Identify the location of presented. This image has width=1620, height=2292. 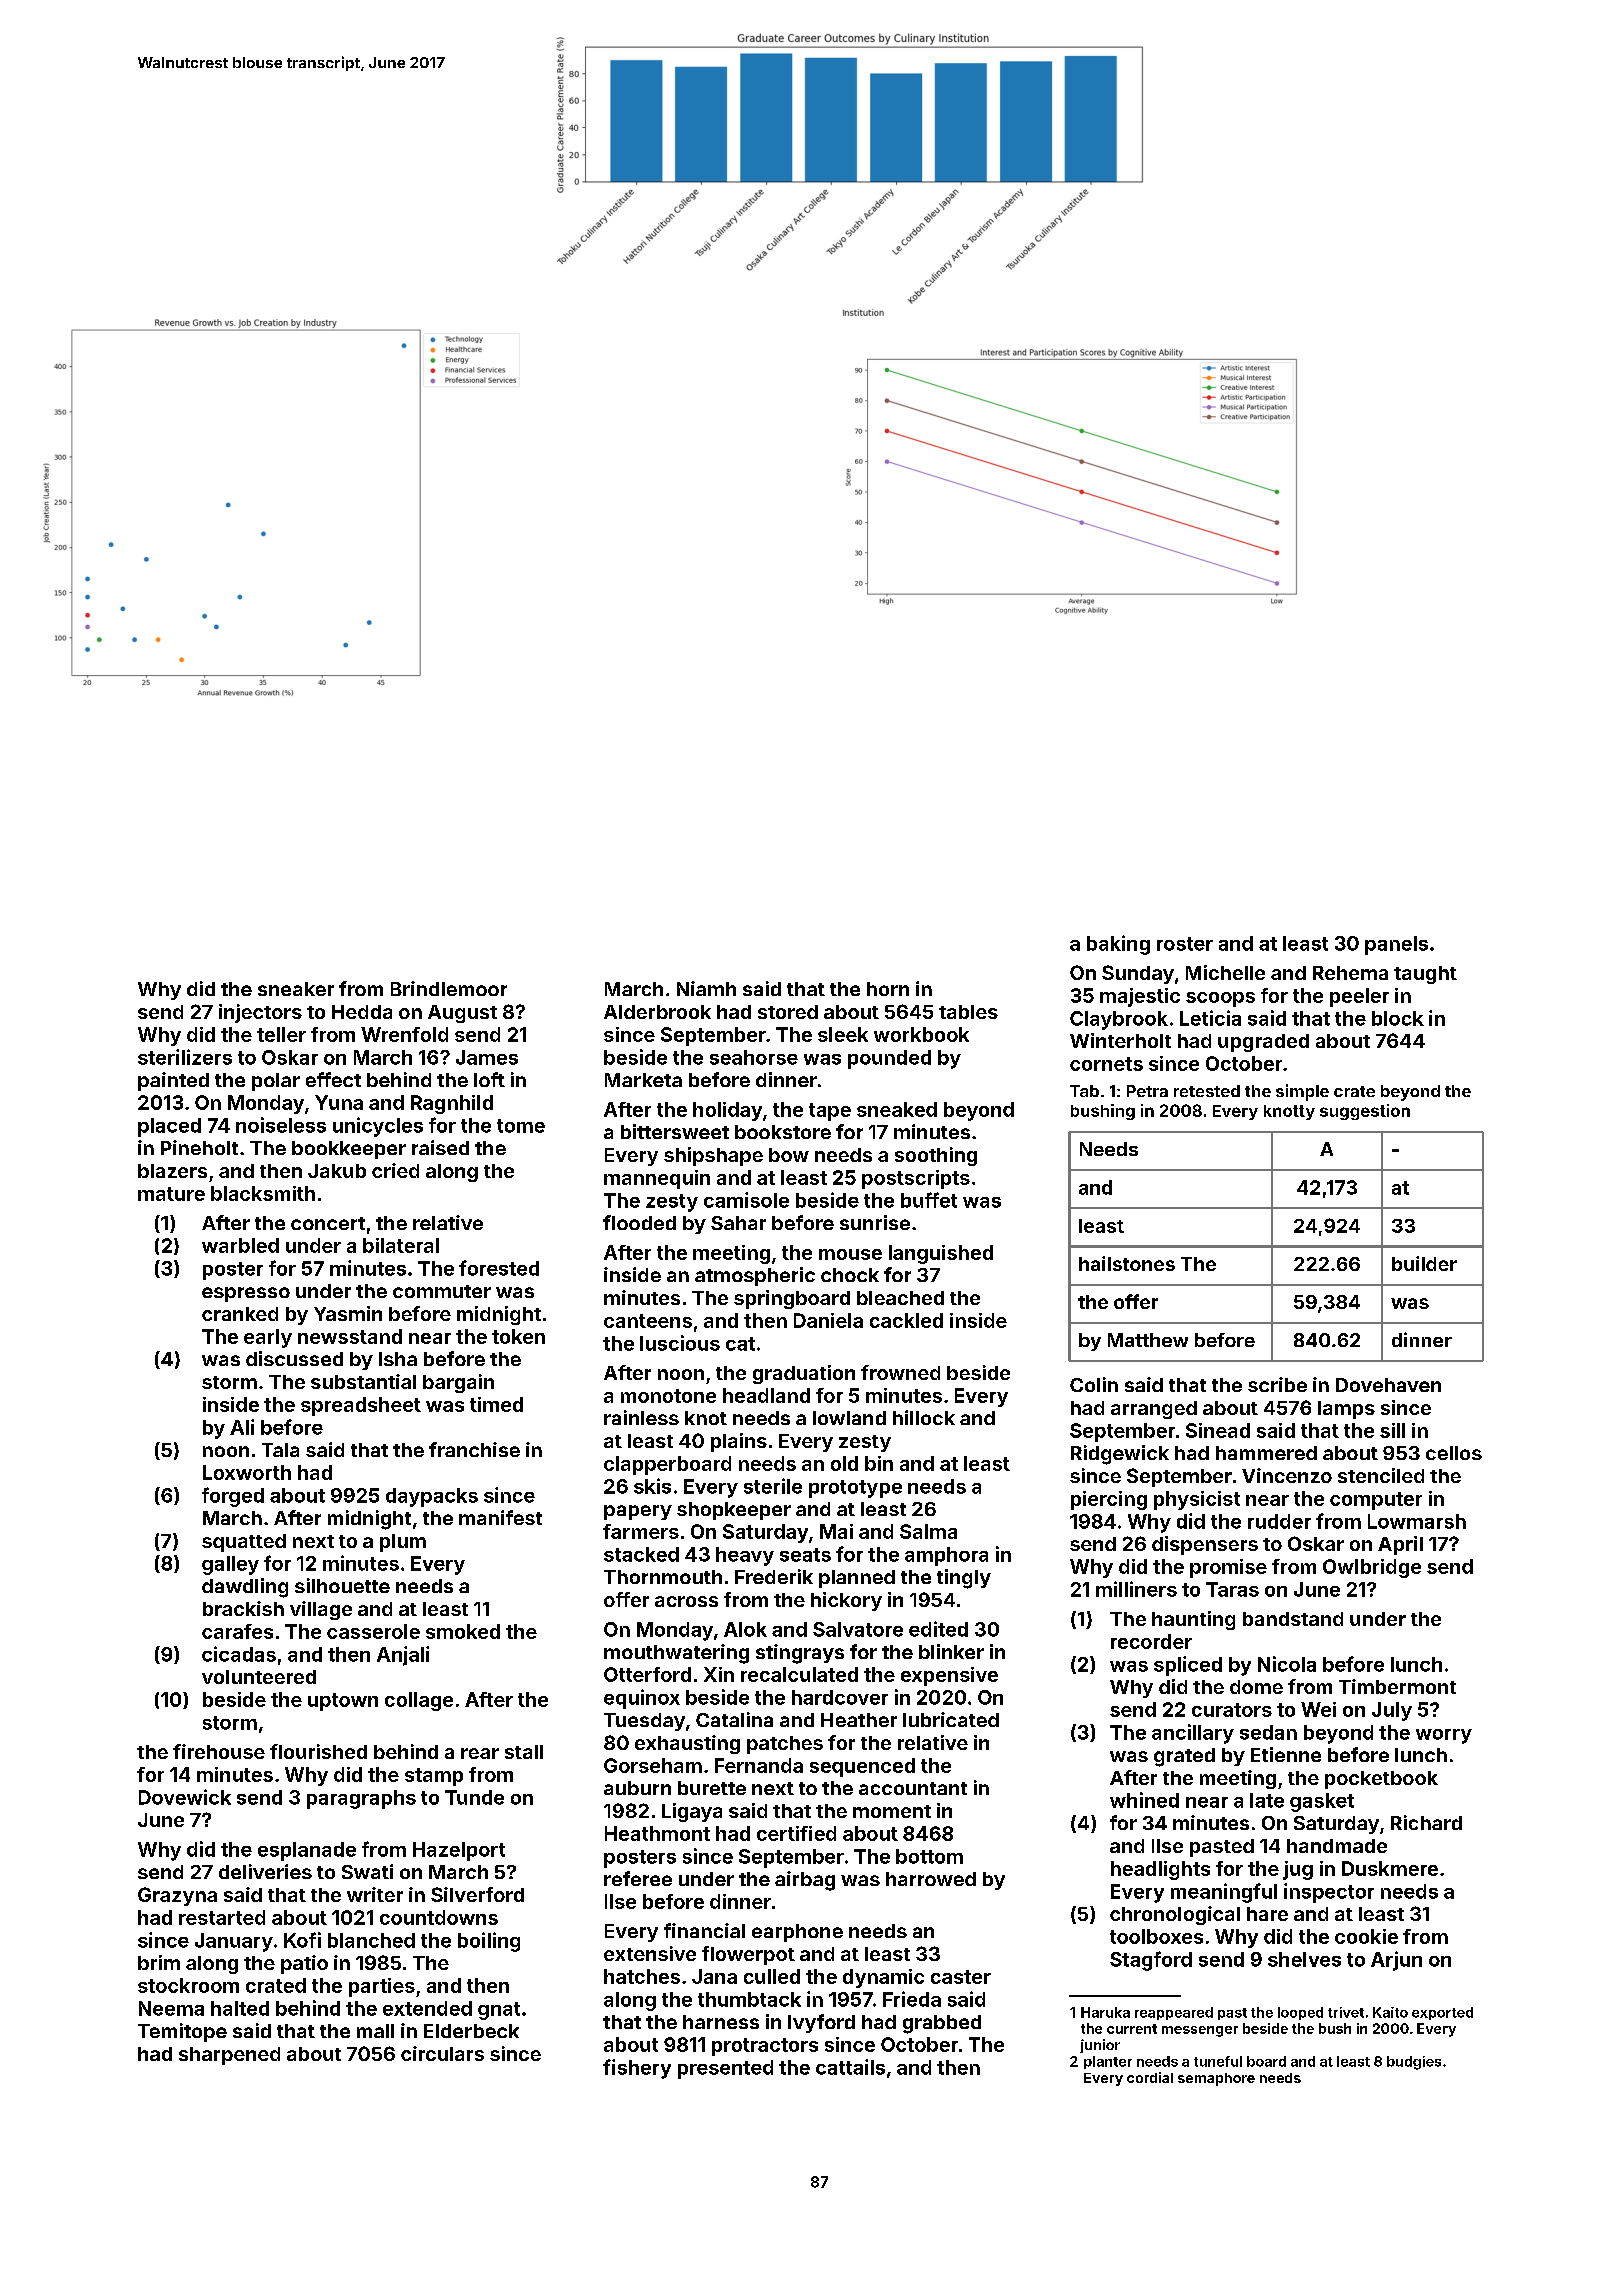
(725, 2069).
